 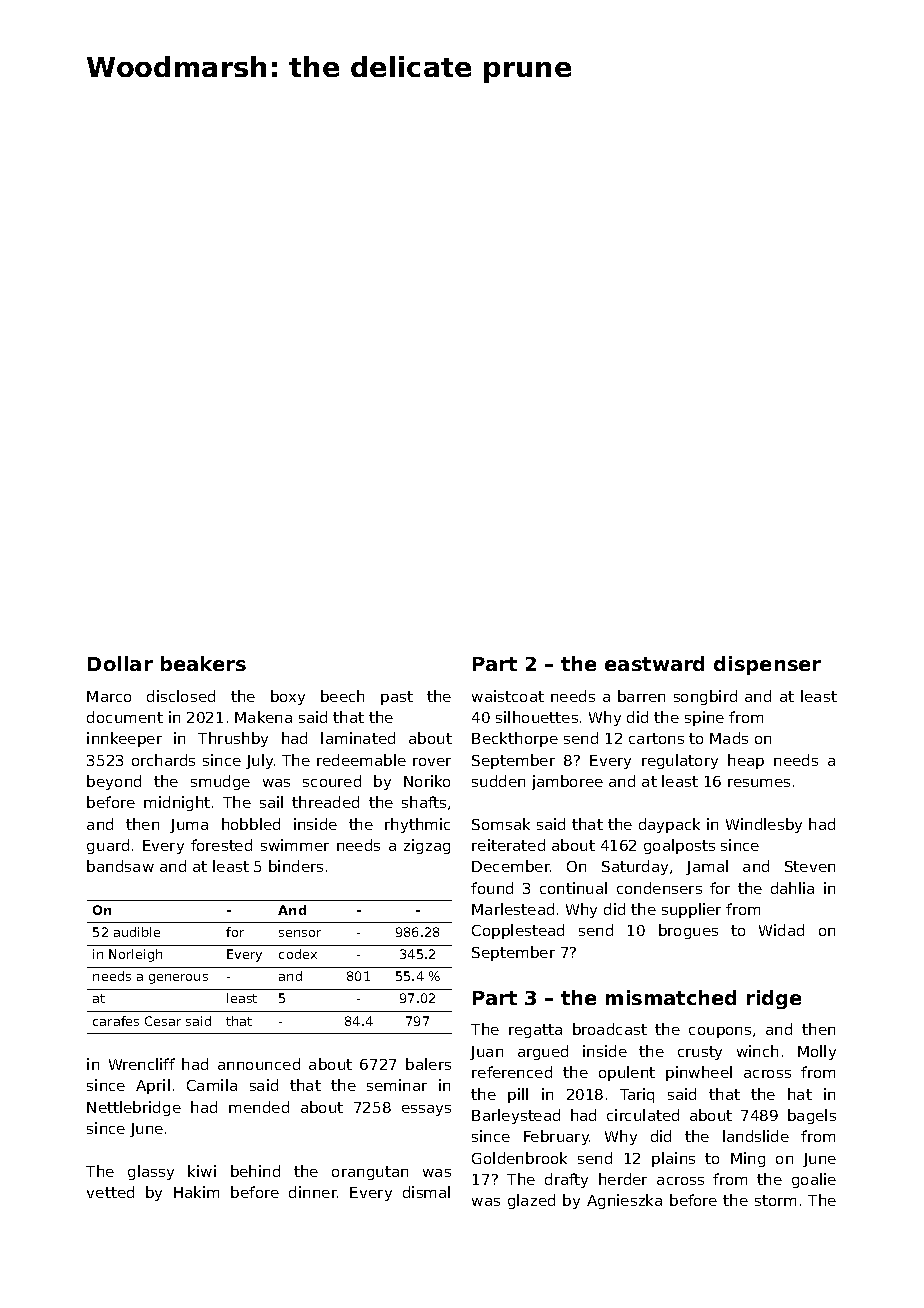 I want to click on Dollar, so click(x=120, y=663).
